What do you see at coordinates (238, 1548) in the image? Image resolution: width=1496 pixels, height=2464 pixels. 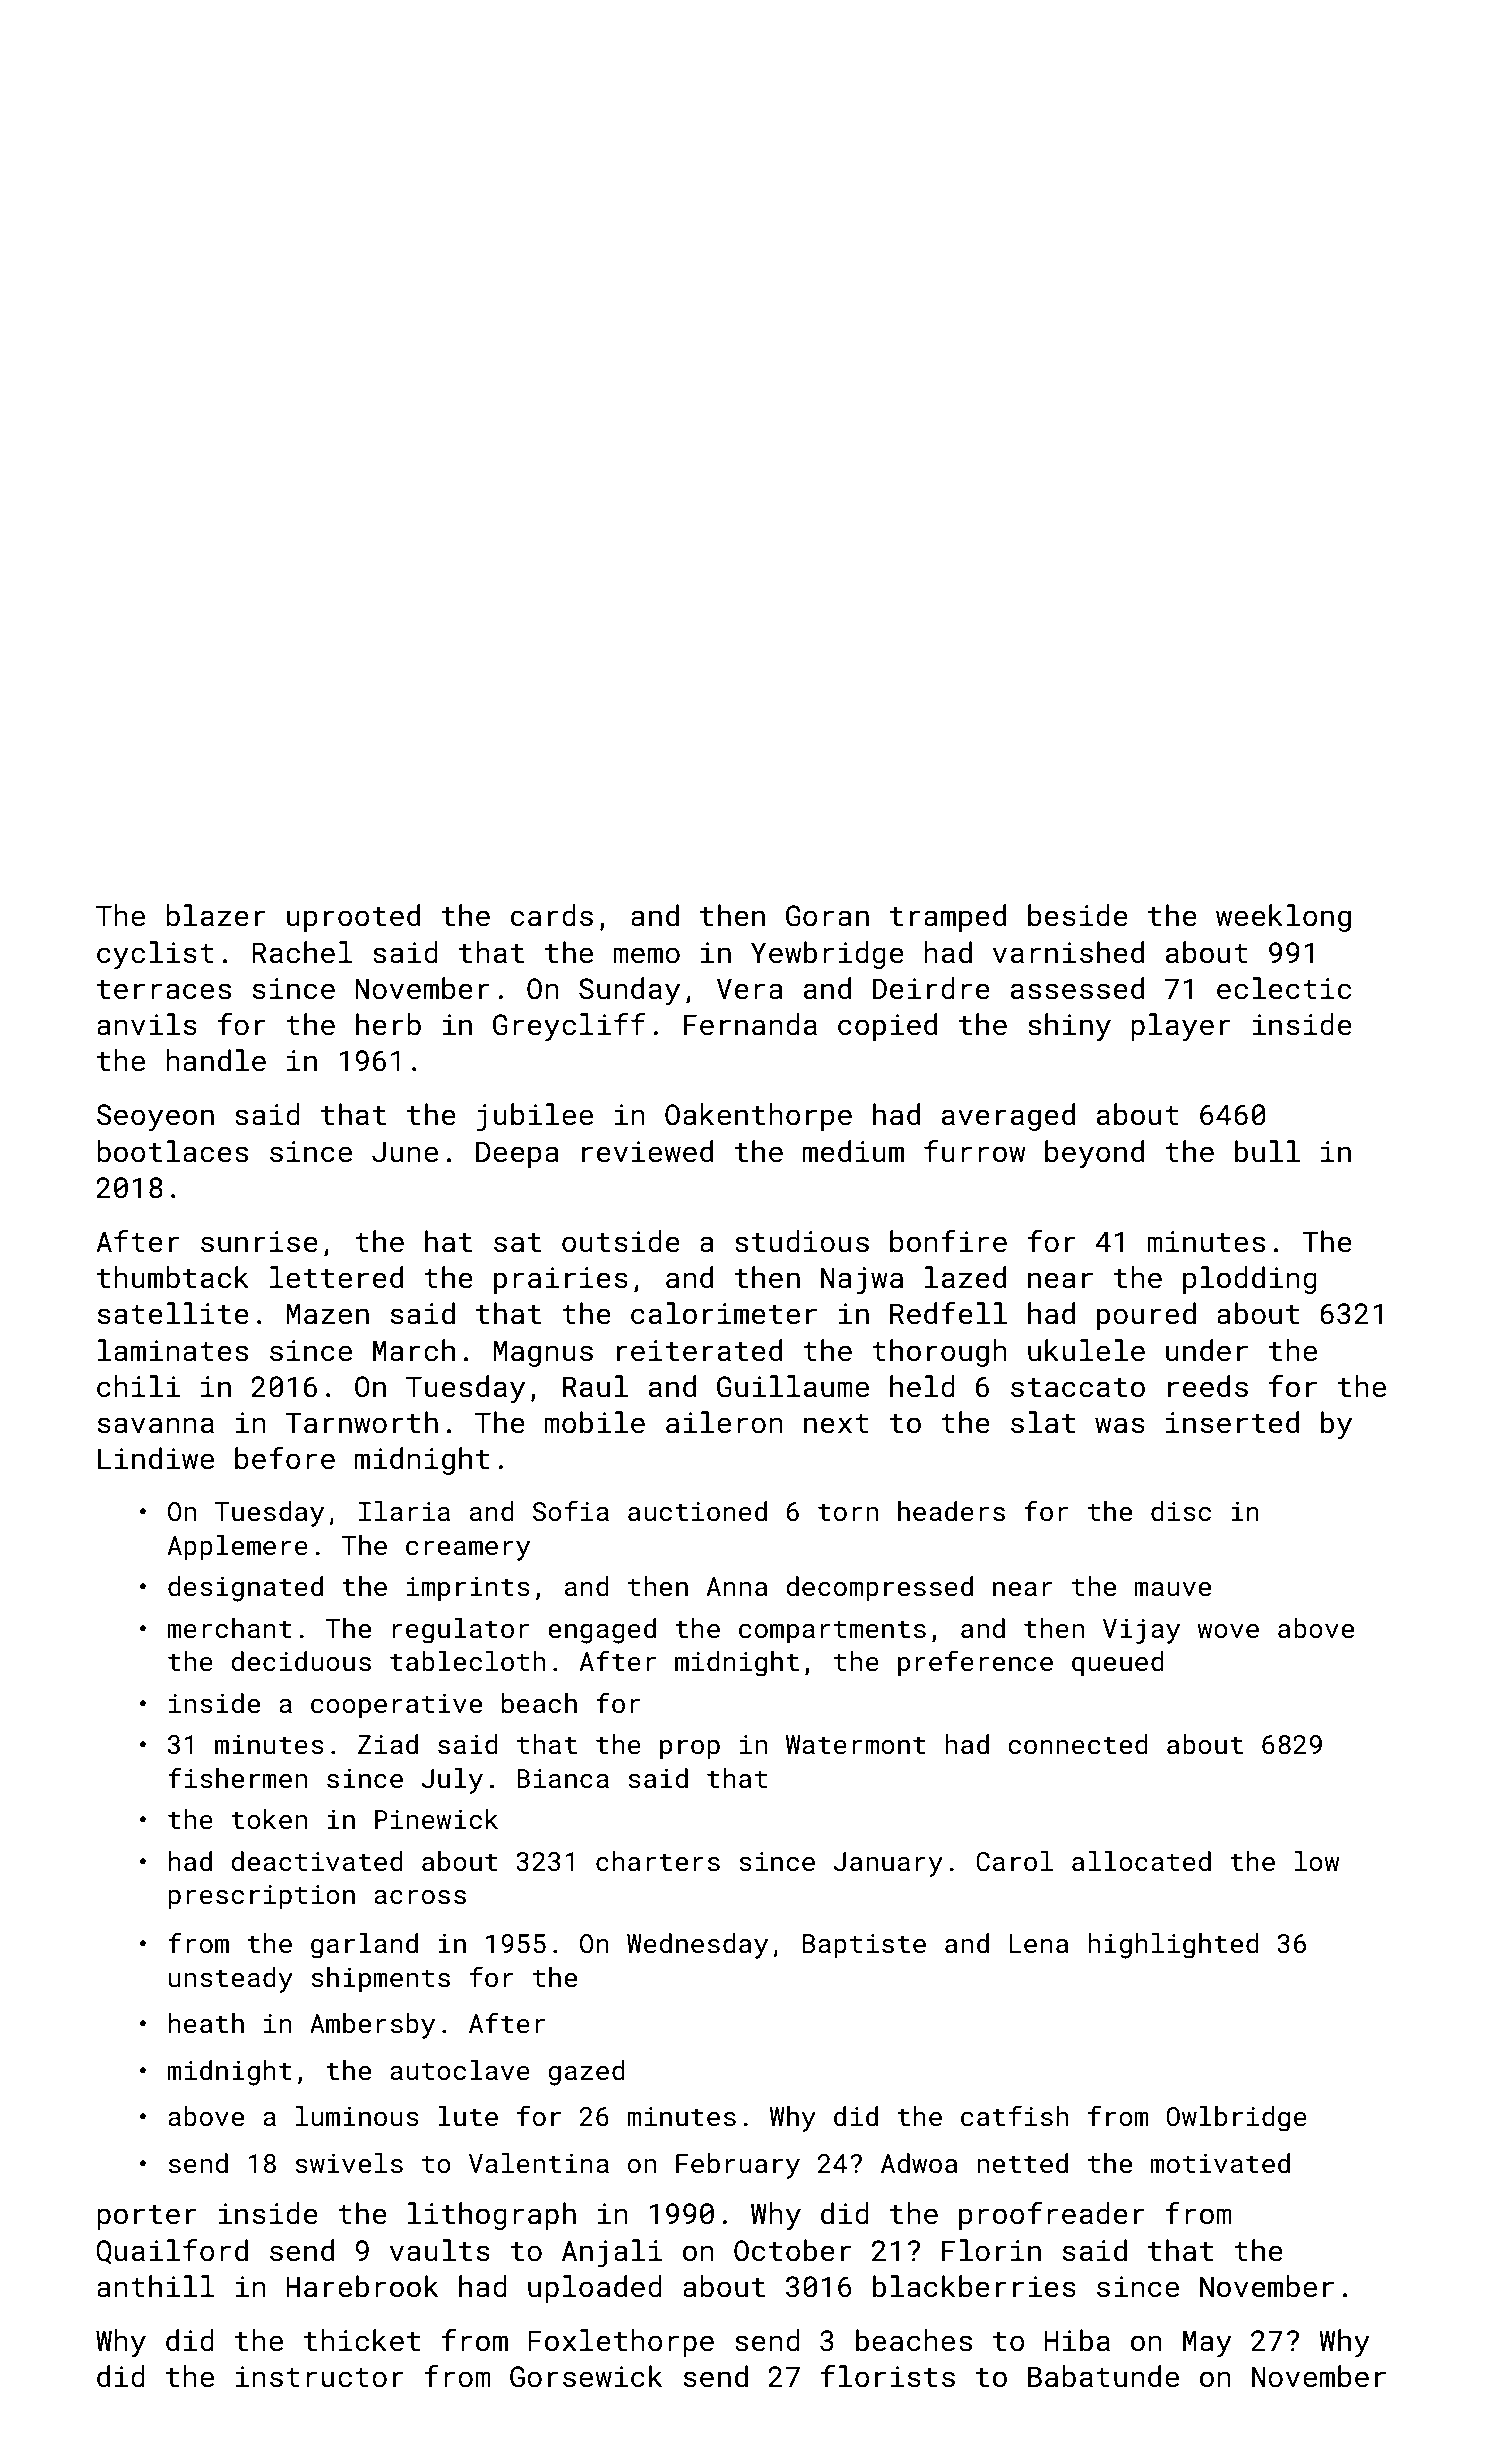 I see `Applemere` at bounding box center [238, 1548].
